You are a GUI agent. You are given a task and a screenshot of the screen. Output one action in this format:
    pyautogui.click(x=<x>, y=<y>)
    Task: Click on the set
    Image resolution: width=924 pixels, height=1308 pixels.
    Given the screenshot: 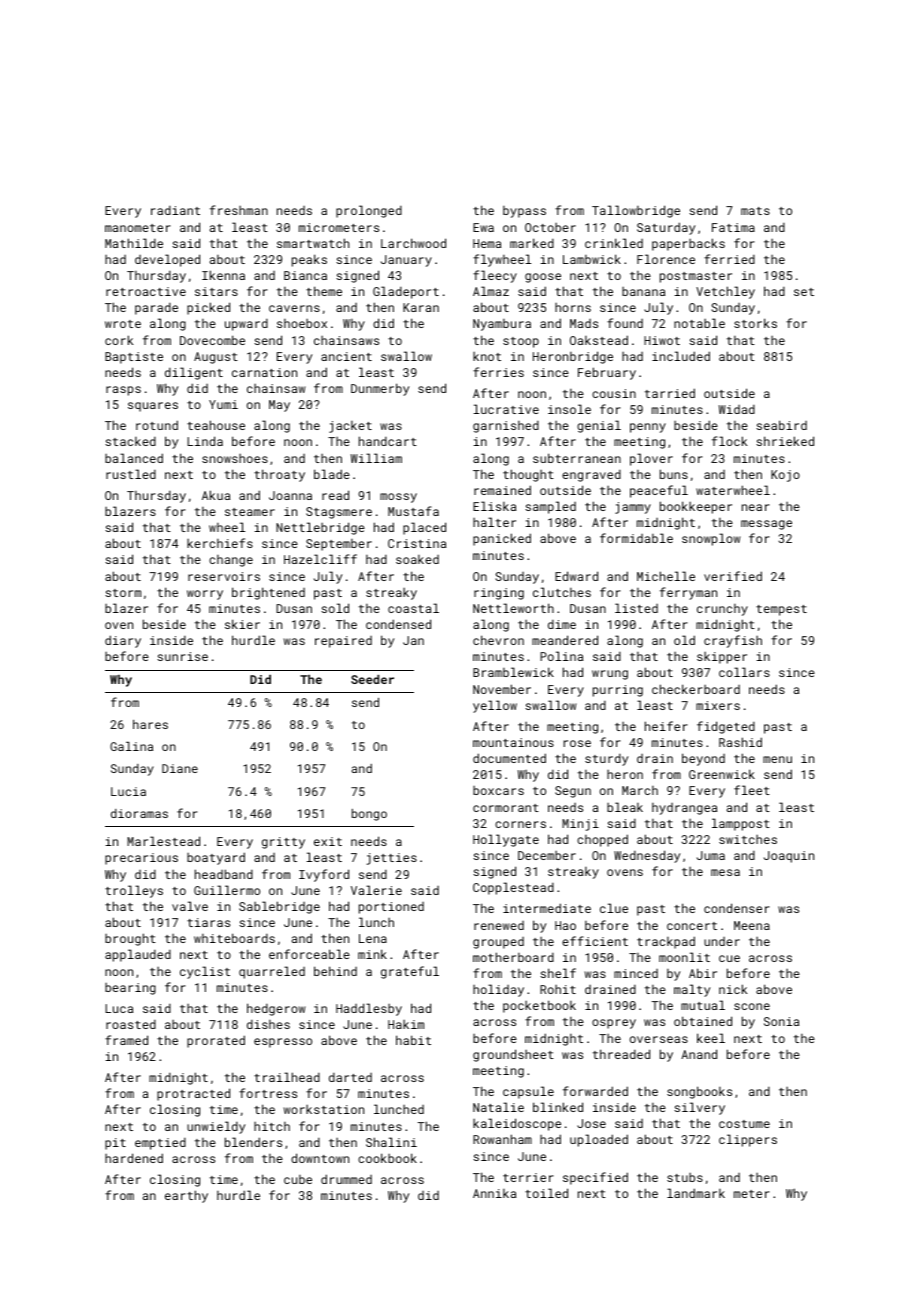 What is the action you would take?
    pyautogui.click(x=804, y=292)
